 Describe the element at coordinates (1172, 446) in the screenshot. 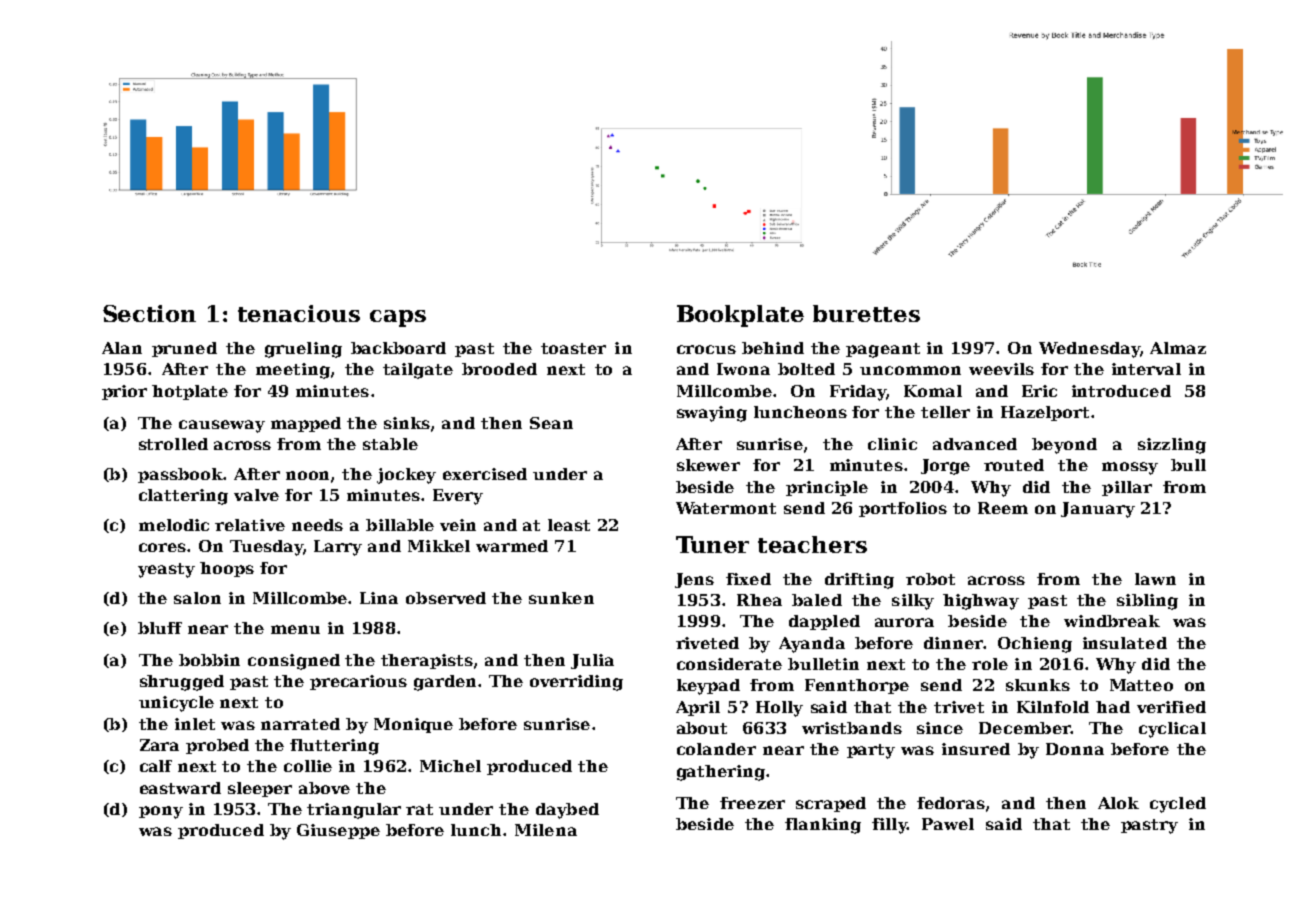

I see `sizzling` at that location.
